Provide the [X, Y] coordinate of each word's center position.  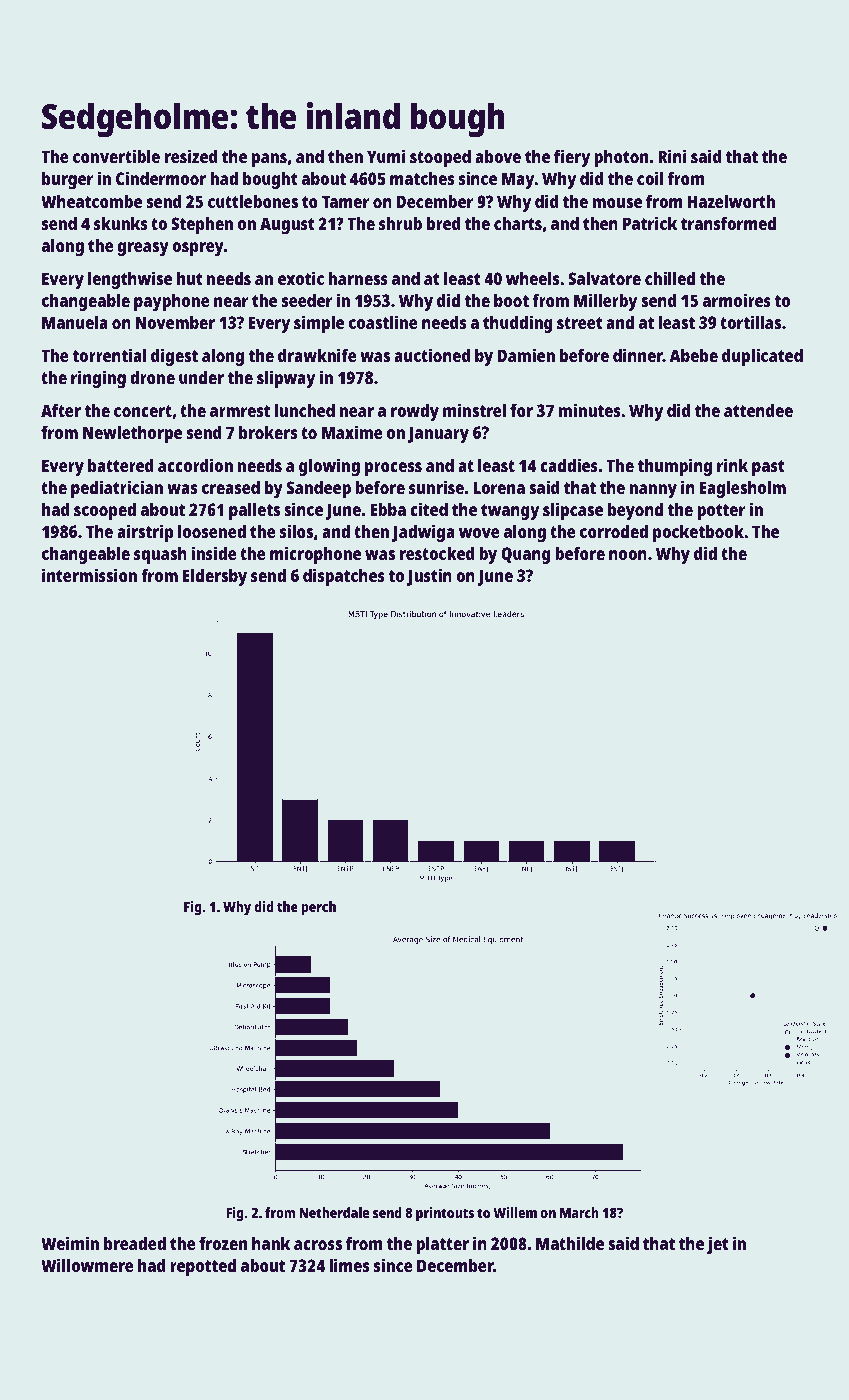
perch [319, 908]
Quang [526, 555]
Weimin [70, 1243]
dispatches [344, 577]
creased [231, 487]
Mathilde [570, 1243]
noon [628, 555]
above [498, 156]
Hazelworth [731, 201]
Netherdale [334, 1212]
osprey [198, 249]
